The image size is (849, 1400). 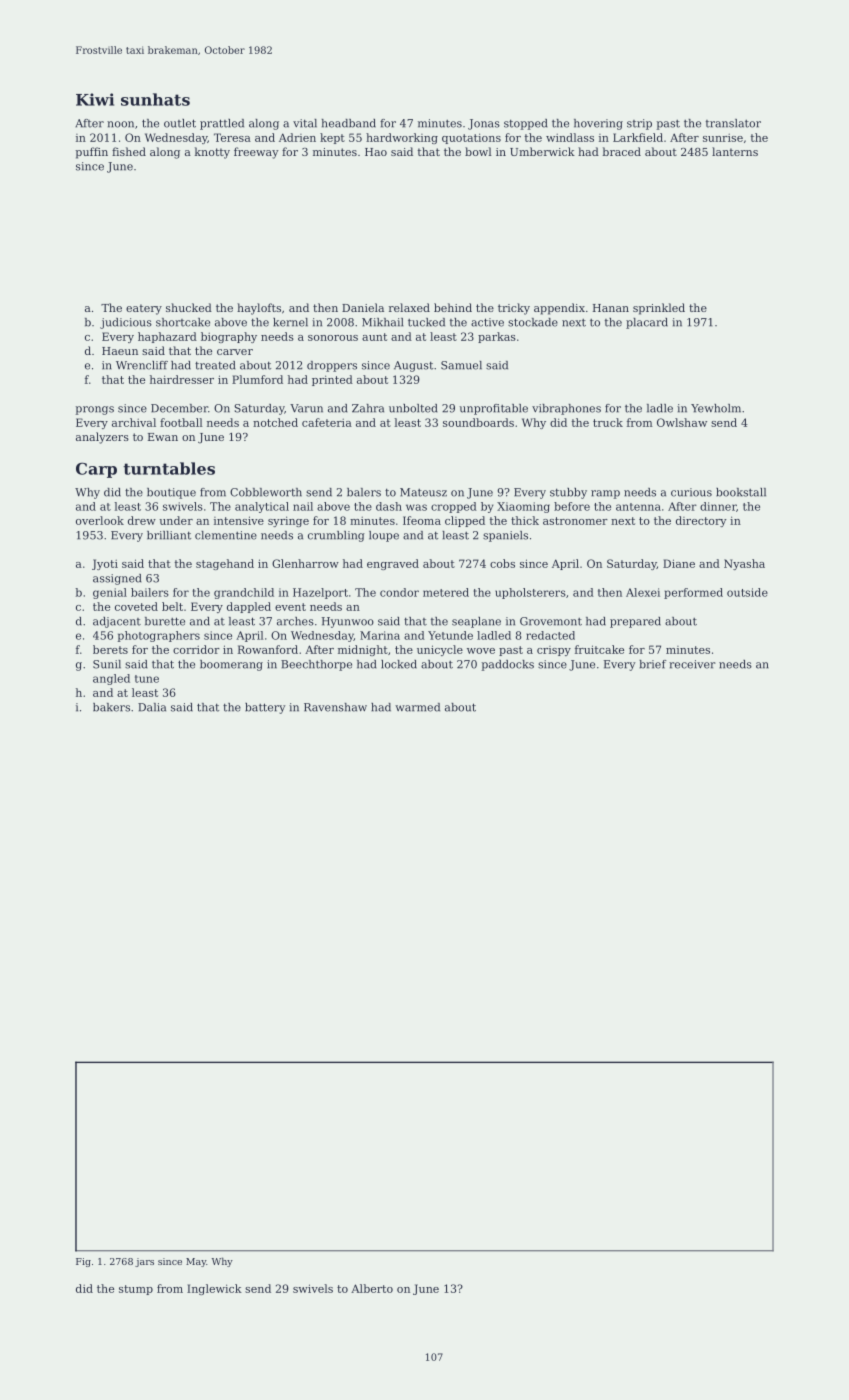 What do you see at coordinates (144, 1262) in the screenshot?
I see `jars` at bounding box center [144, 1262].
